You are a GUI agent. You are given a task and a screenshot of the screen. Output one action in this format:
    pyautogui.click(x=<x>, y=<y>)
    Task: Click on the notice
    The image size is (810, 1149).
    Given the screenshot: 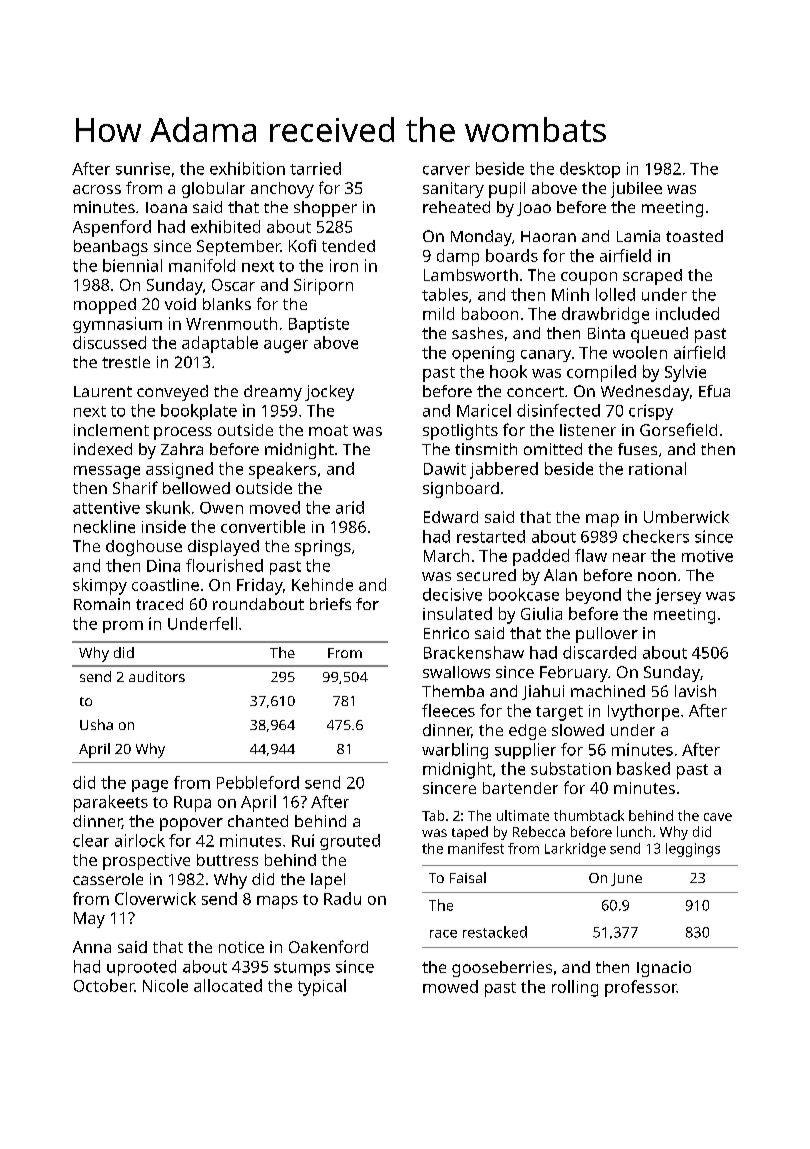 What is the action you would take?
    pyautogui.click(x=241, y=947)
